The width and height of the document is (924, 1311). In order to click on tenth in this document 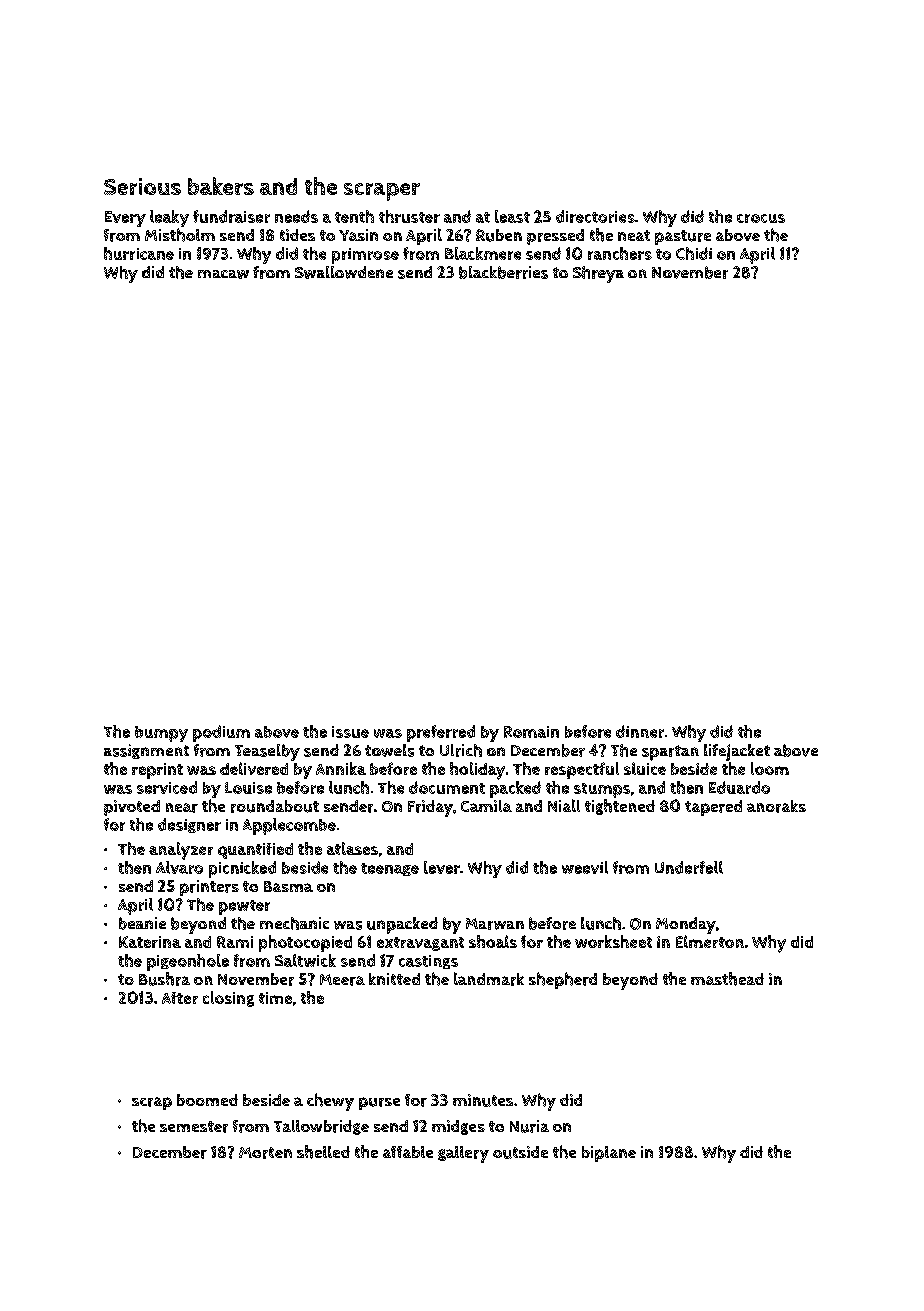, I will do `click(354, 216)`.
